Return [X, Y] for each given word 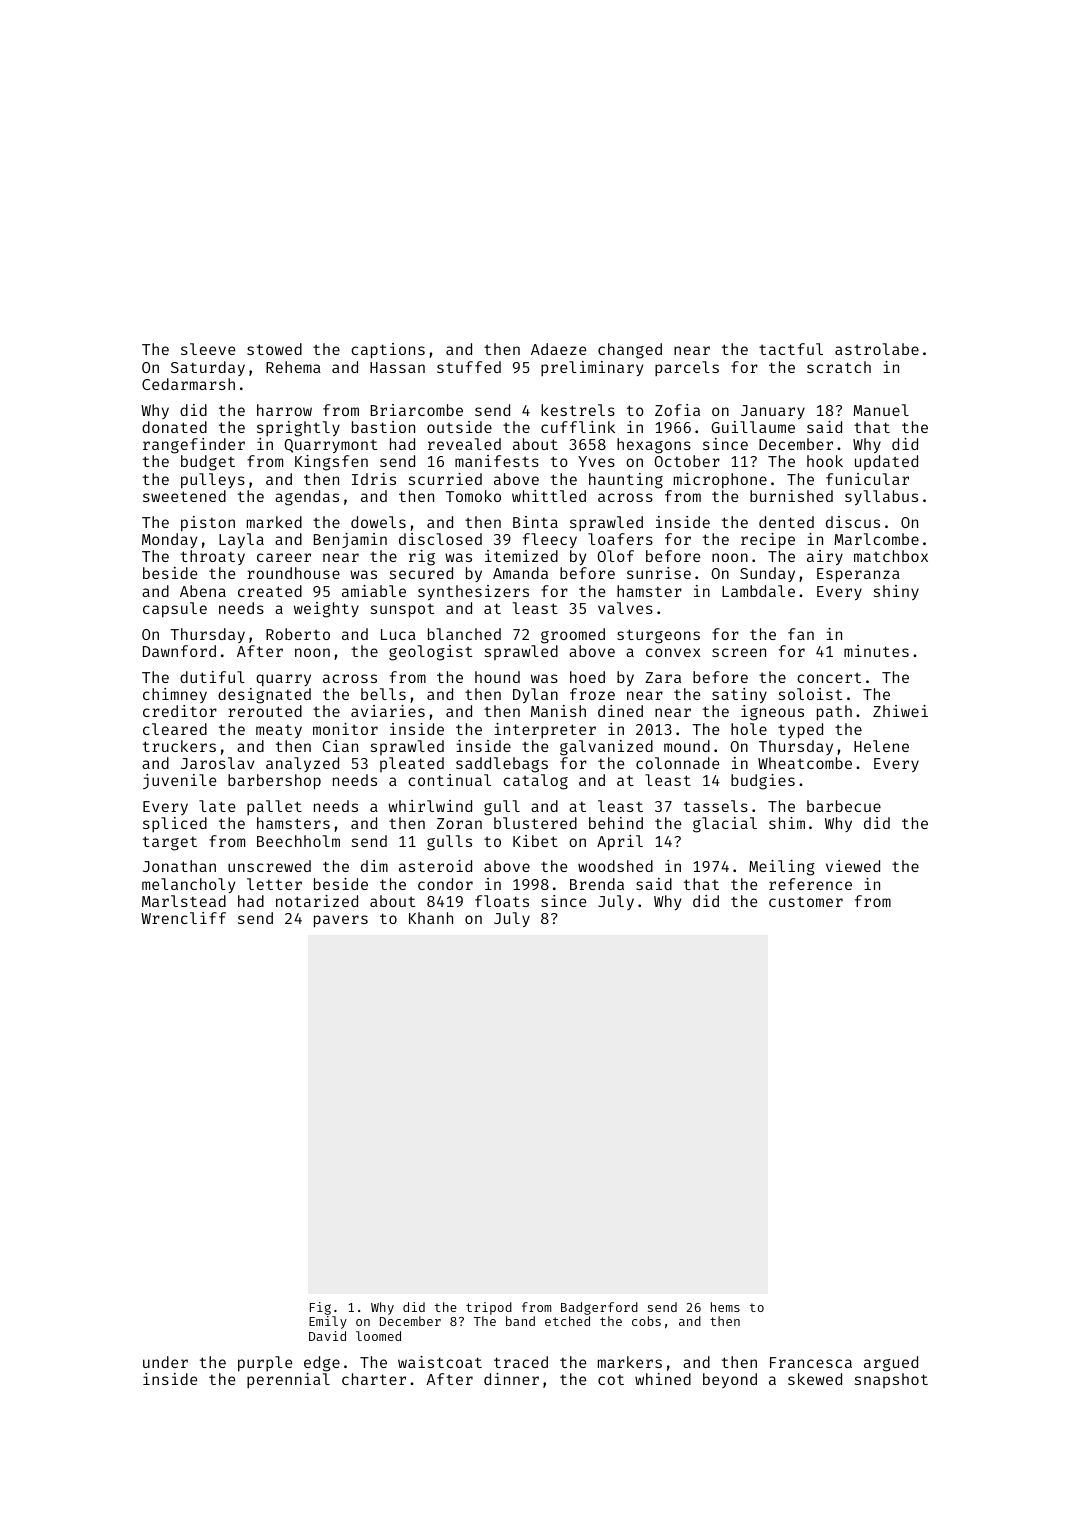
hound [497, 677]
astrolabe [877, 349]
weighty [326, 610]
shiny [896, 592]
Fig [320, 1308]
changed [630, 351]
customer [806, 902]
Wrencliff [183, 918]
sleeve [208, 349]
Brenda [597, 884]
